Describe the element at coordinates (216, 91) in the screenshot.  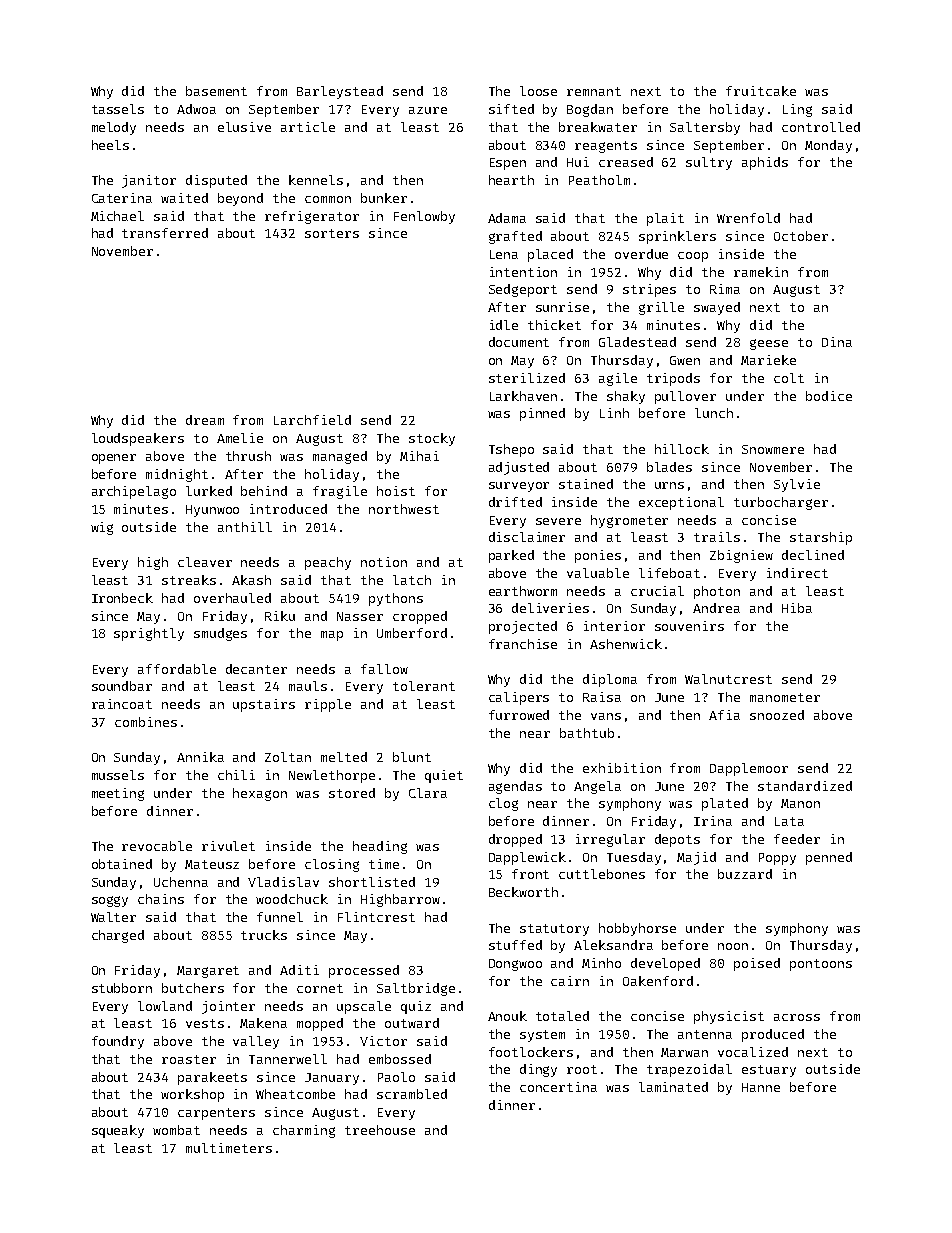
I see `basement` at that location.
